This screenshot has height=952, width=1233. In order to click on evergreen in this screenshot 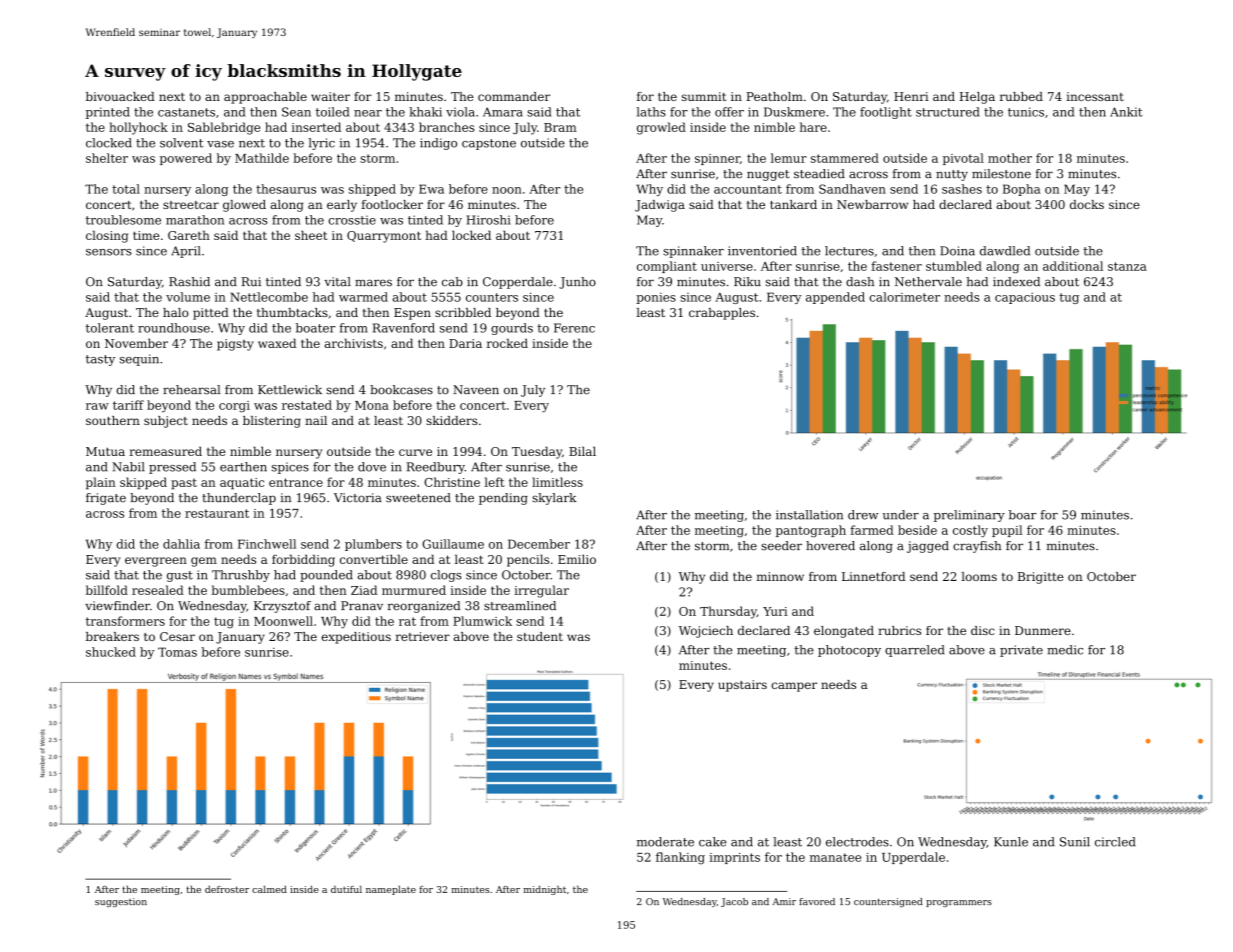, I will do `click(156, 562)`.
